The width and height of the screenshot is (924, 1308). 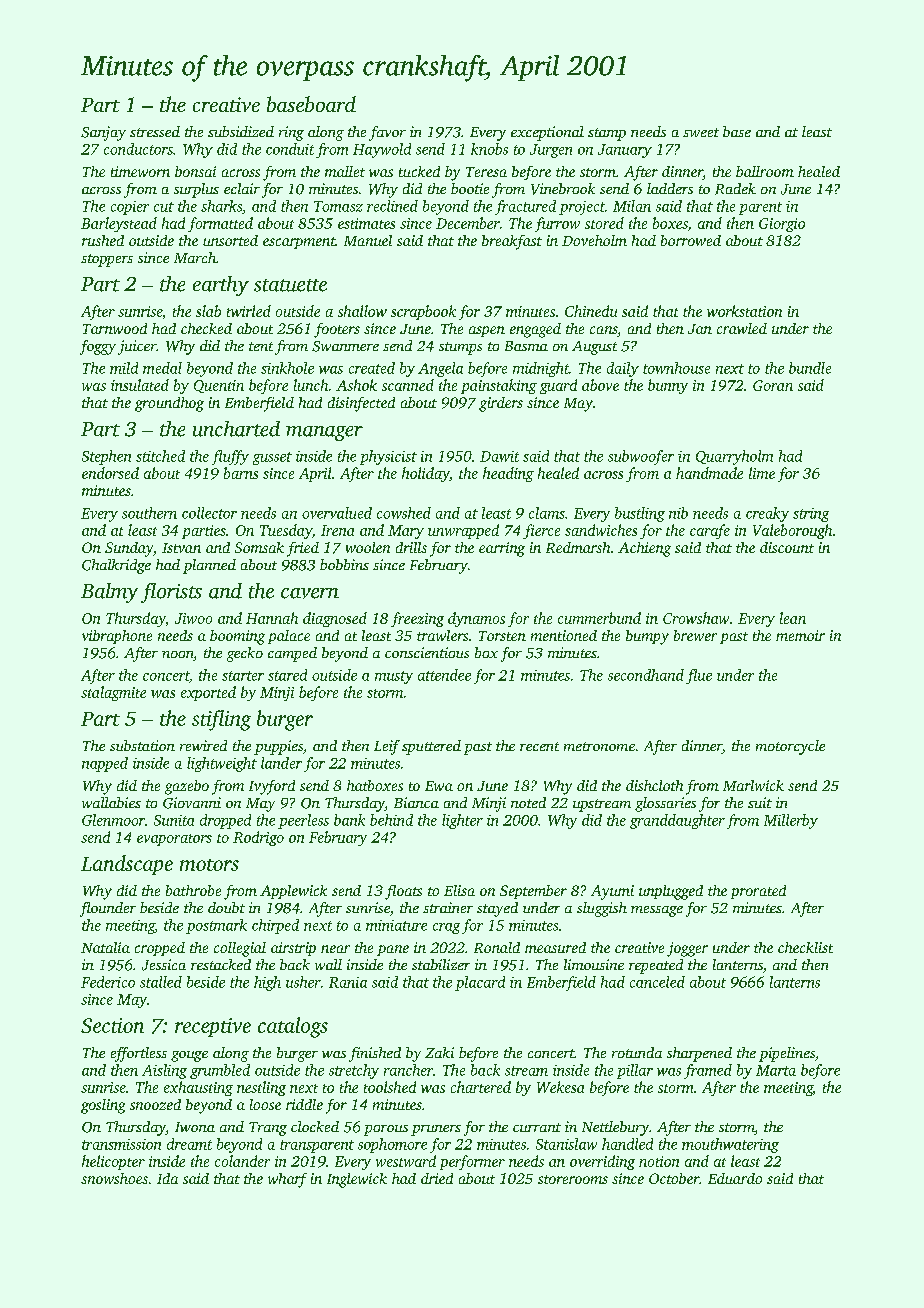 I want to click on twirled, so click(x=249, y=311).
